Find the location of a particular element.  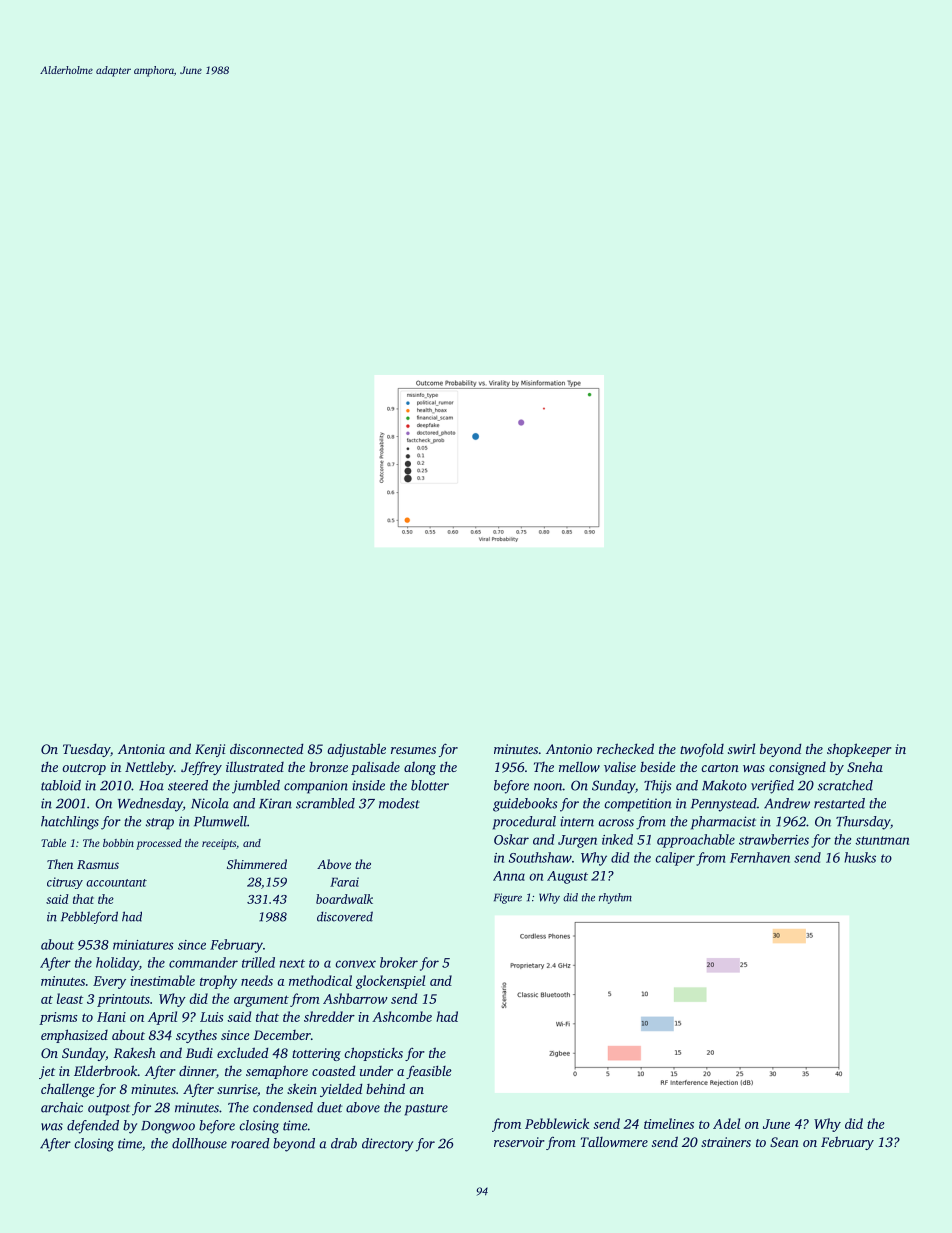

Sean is located at coordinates (784, 1142).
